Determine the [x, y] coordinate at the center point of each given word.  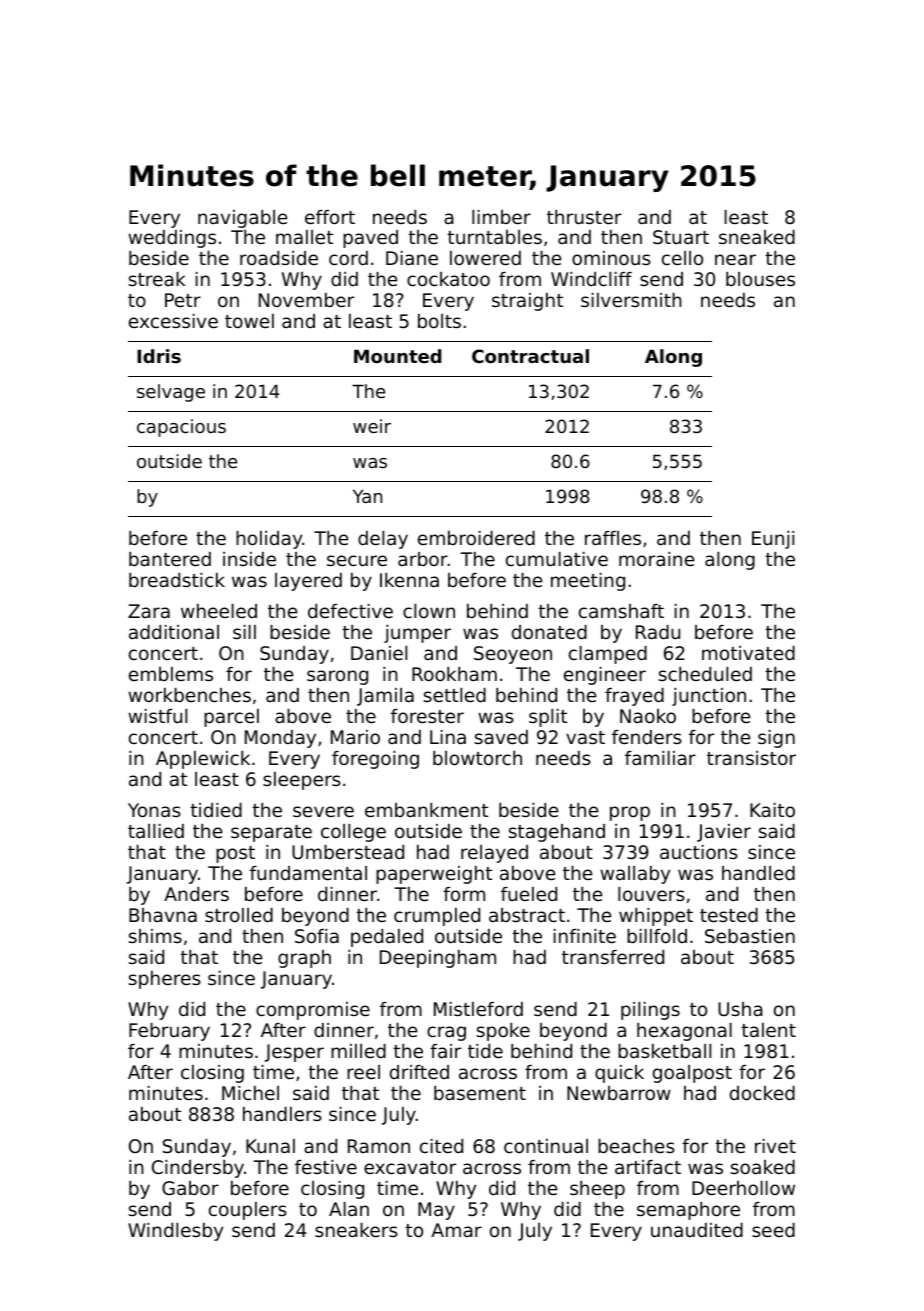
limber [501, 217]
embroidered [476, 538]
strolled [239, 915]
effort [330, 217]
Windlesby [175, 1232]
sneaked [757, 237]
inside [249, 559]
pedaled [387, 938]
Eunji [773, 540]
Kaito [772, 810]
